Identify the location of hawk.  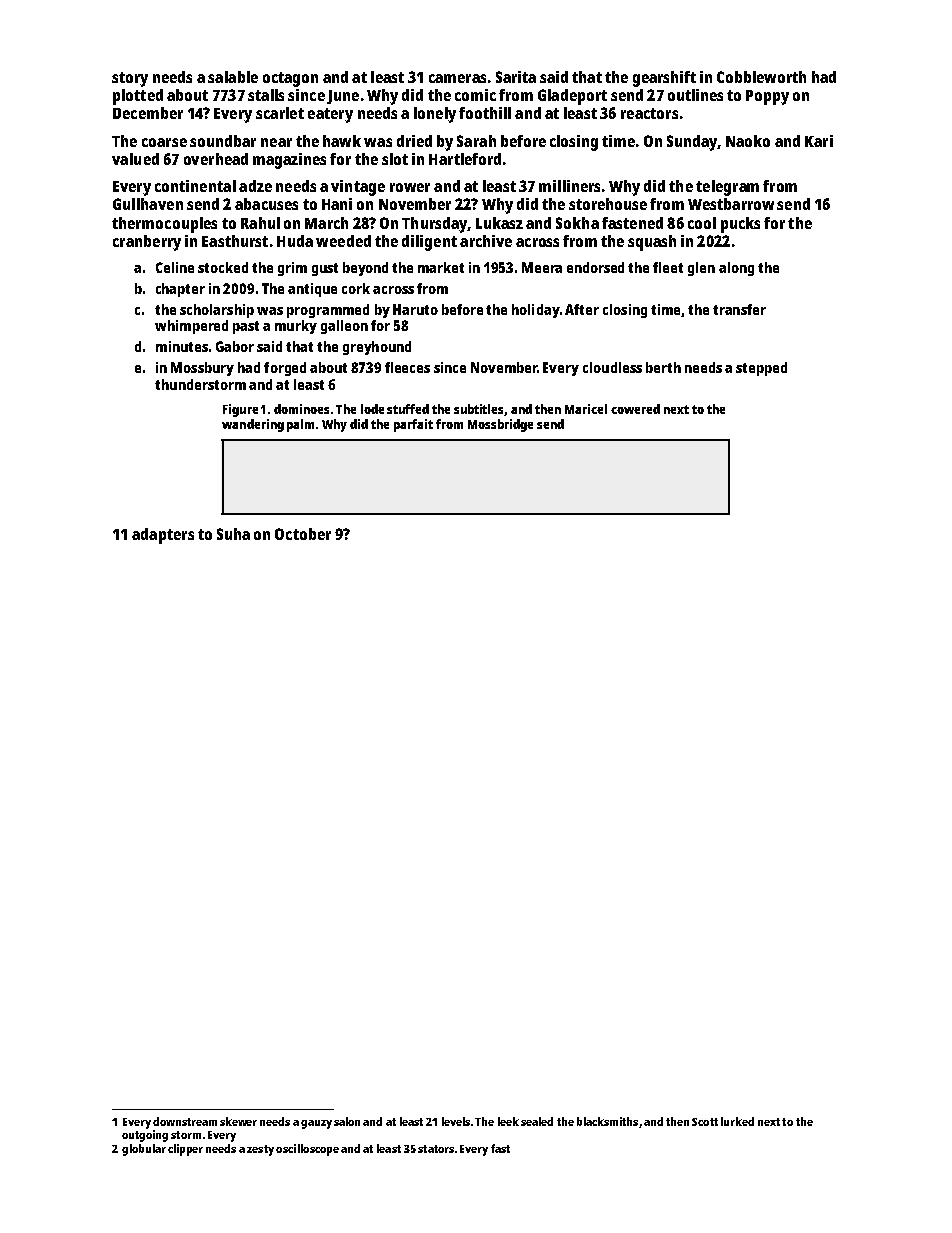
(342, 141).
